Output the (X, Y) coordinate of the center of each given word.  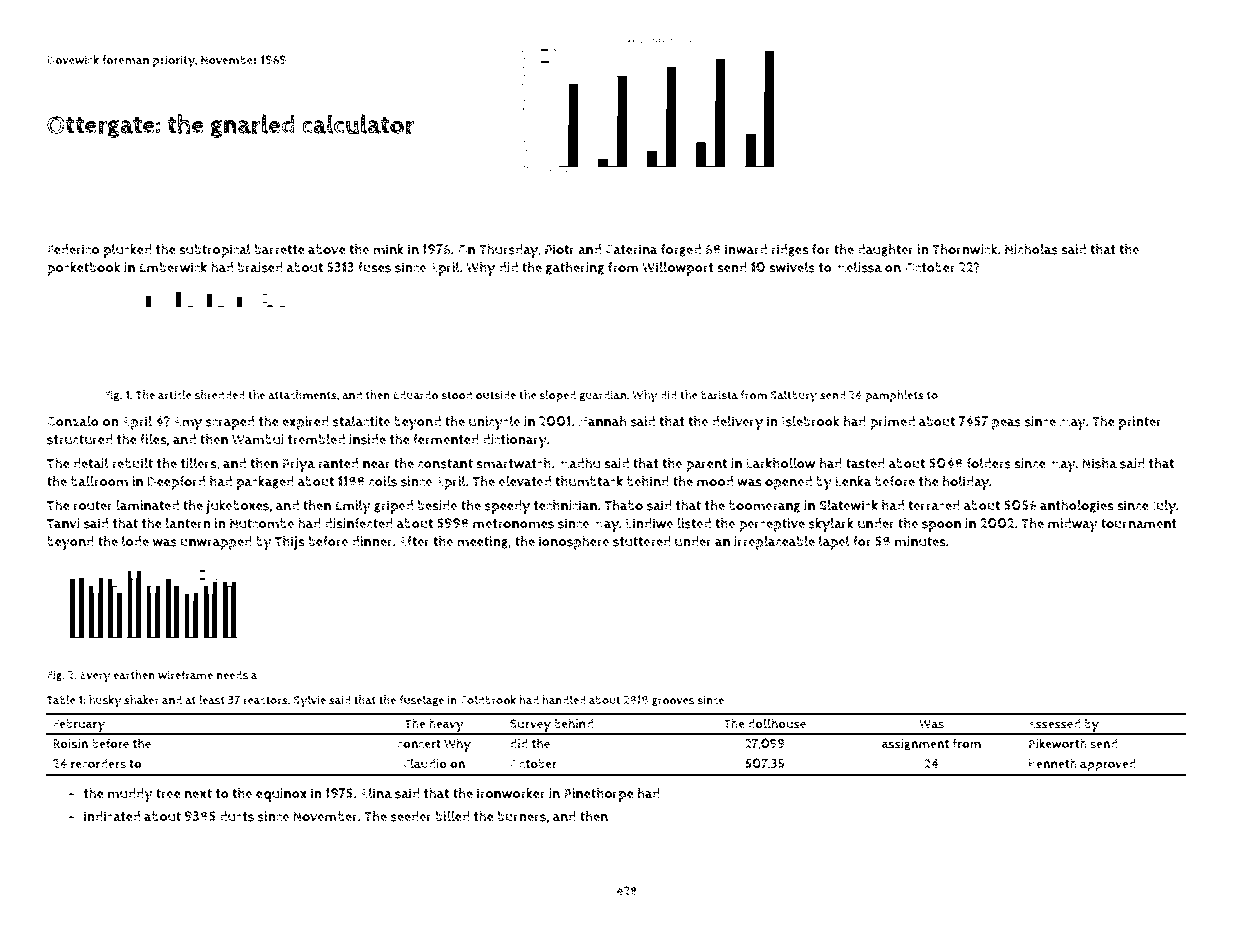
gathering (575, 268)
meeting (482, 542)
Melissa (858, 267)
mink (388, 249)
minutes (920, 541)
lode (135, 541)
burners (522, 816)
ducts (237, 816)
